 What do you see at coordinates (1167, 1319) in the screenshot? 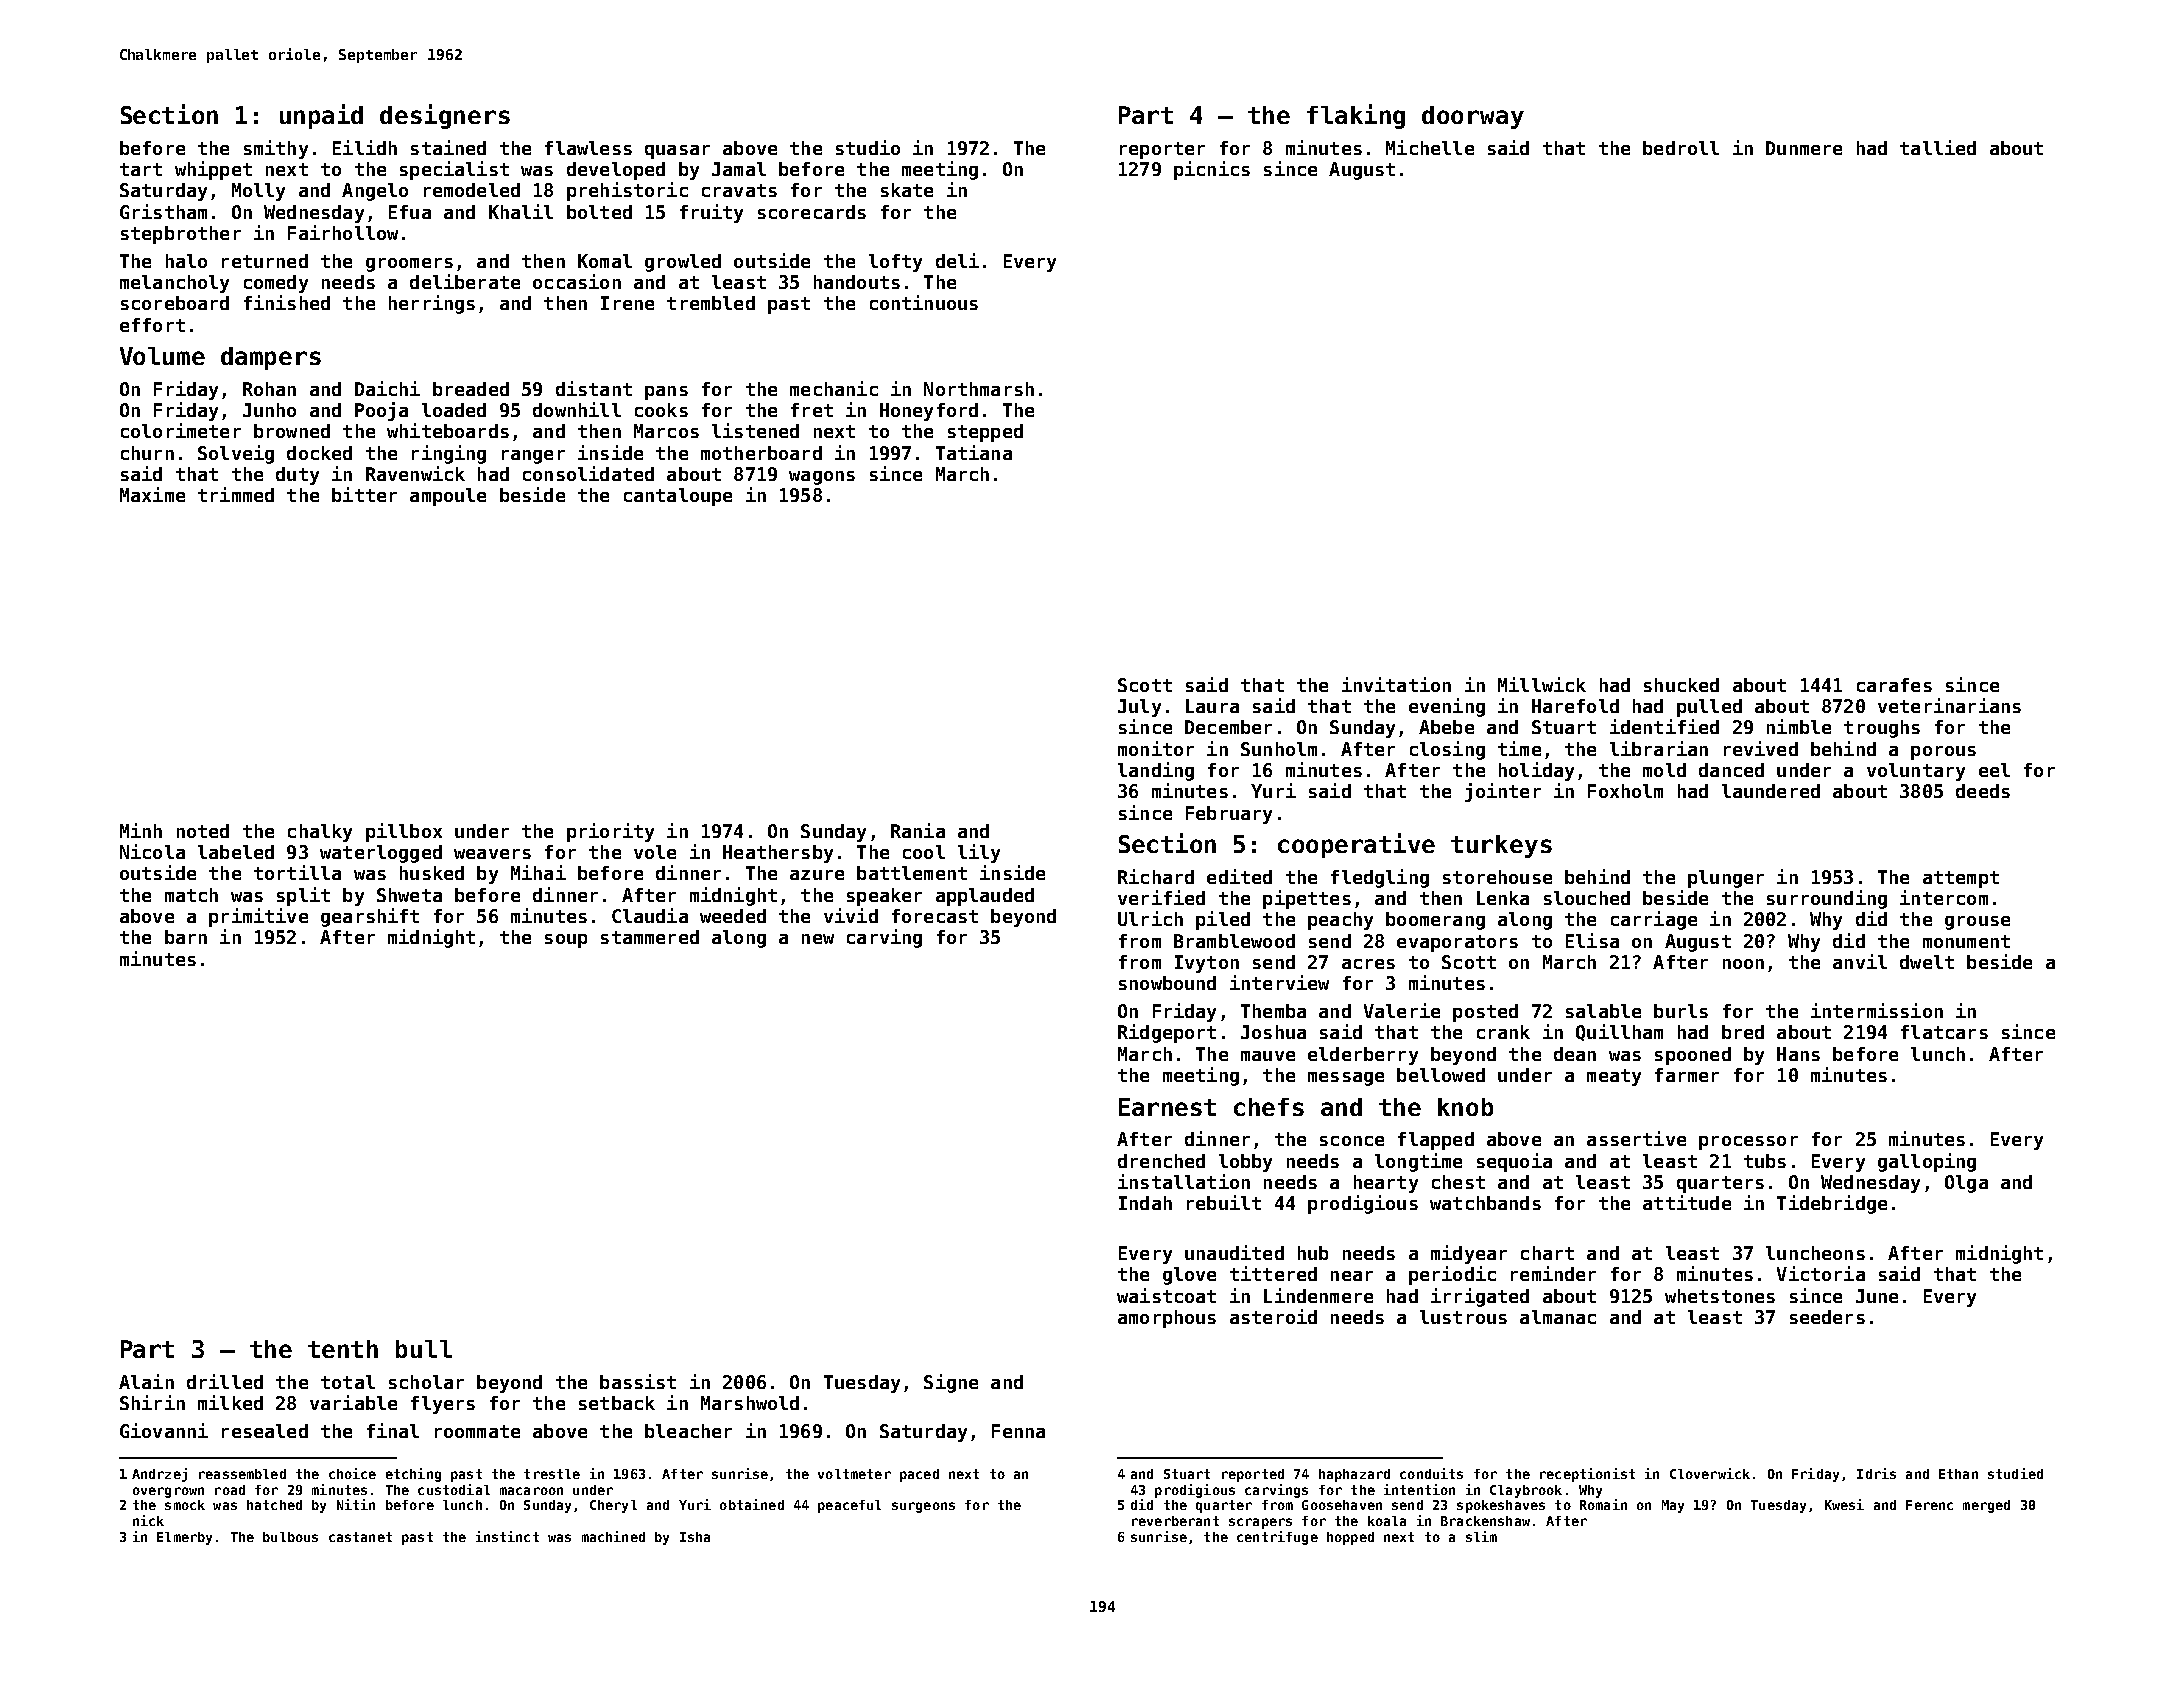
I see `amorphous` at bounding box center [1167, 1319].
